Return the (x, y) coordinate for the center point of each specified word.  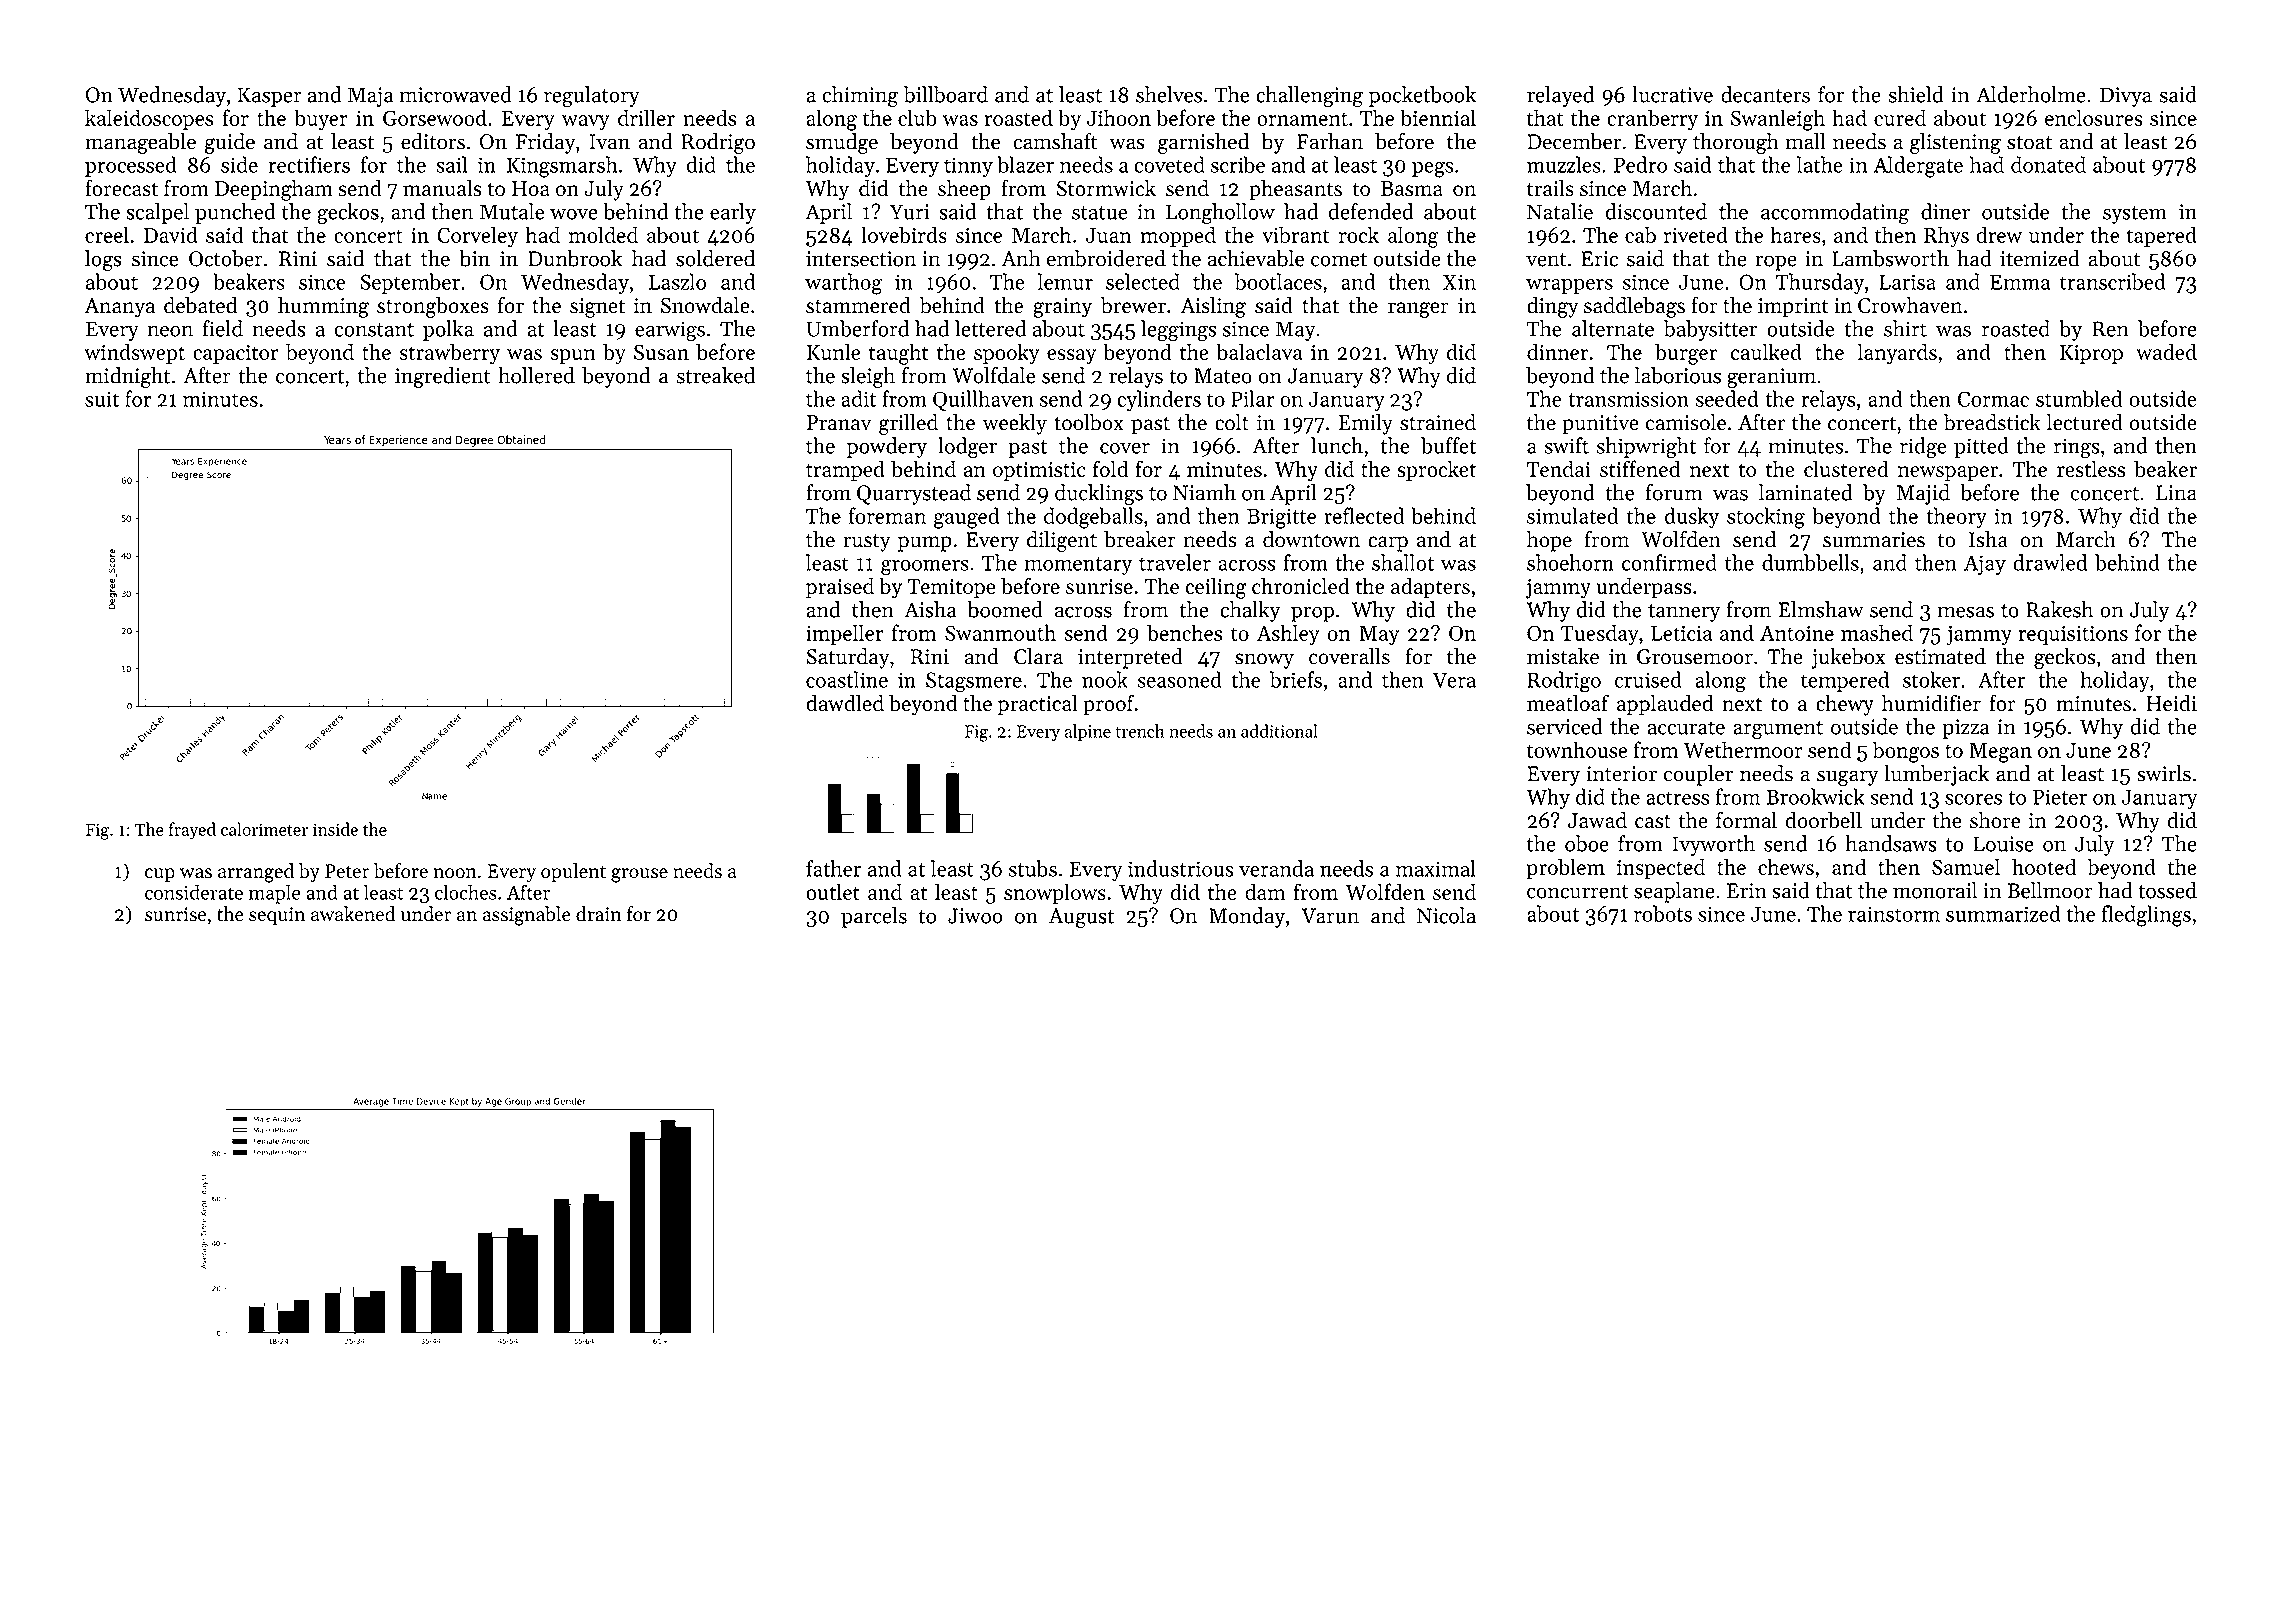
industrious (1181, 868)
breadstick (1992, 422)
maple (274, 894)
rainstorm (1894, 914)
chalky (1250, 611)
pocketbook (1422, 96)
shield (1916, 94)
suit (102, 399)
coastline (847, 679)
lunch (1337, 445)
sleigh (868, 377)
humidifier (1931, 702)
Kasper (269, 97)
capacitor (236, 354)
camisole (1685, 422)
